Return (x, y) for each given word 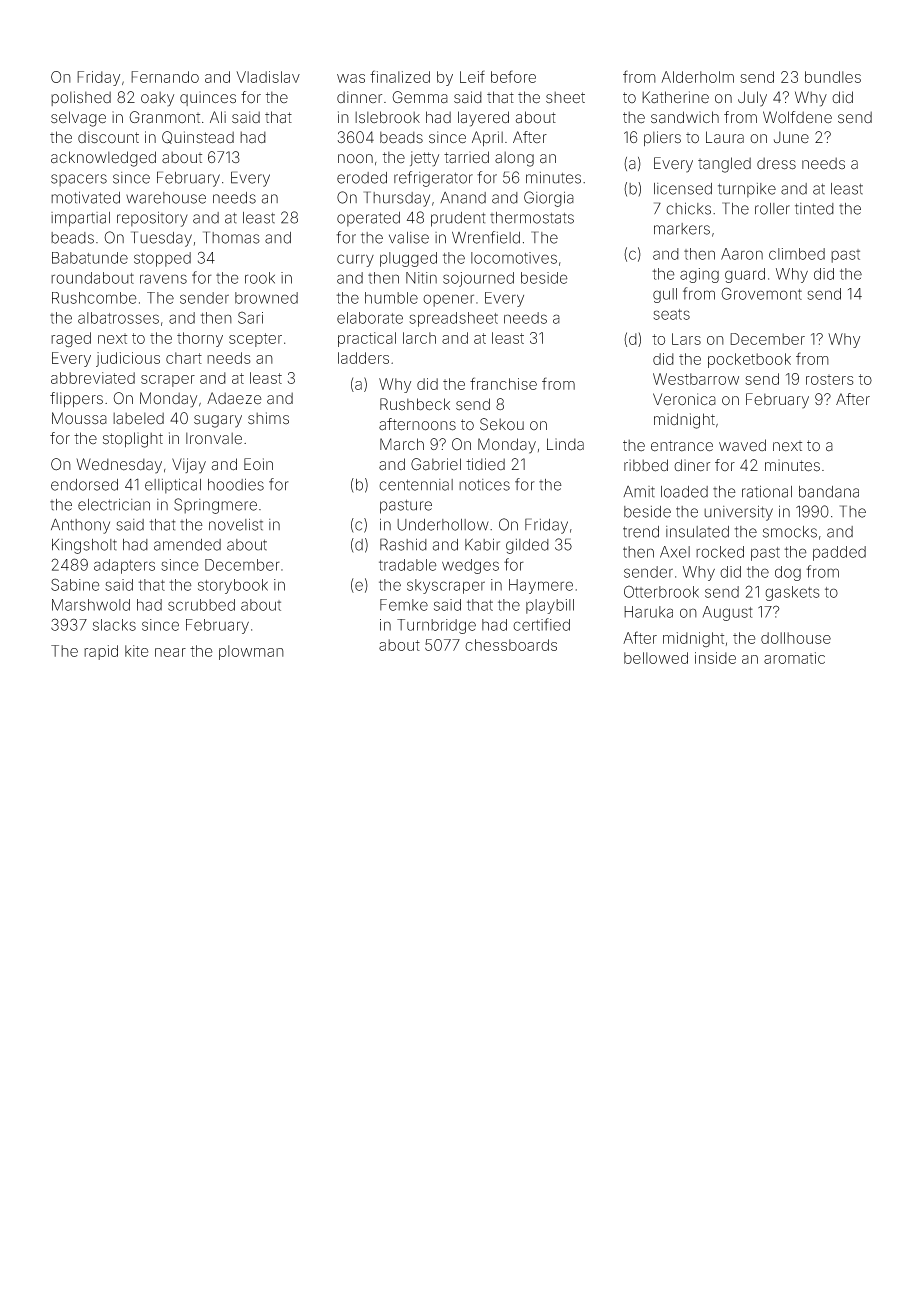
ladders (363, 358)
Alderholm (697, 77)
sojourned (478, 279)
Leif (472, 76)
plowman (251, 652)
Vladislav (268, 77)
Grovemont (761, 293)
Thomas (231, 237)
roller (772, 209)
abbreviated (93, 378)
